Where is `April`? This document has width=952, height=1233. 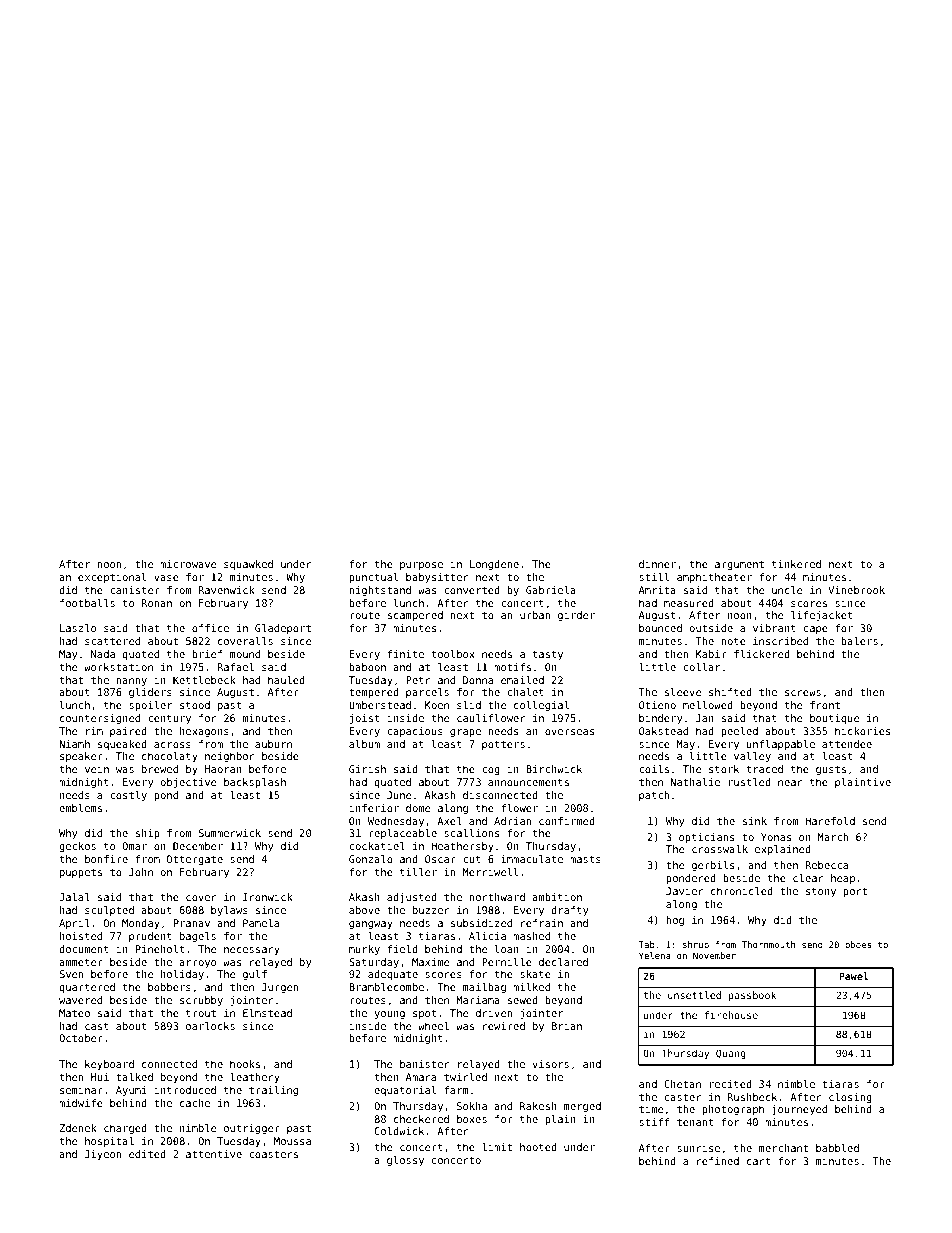 April is located at coordinates (74, 924).
